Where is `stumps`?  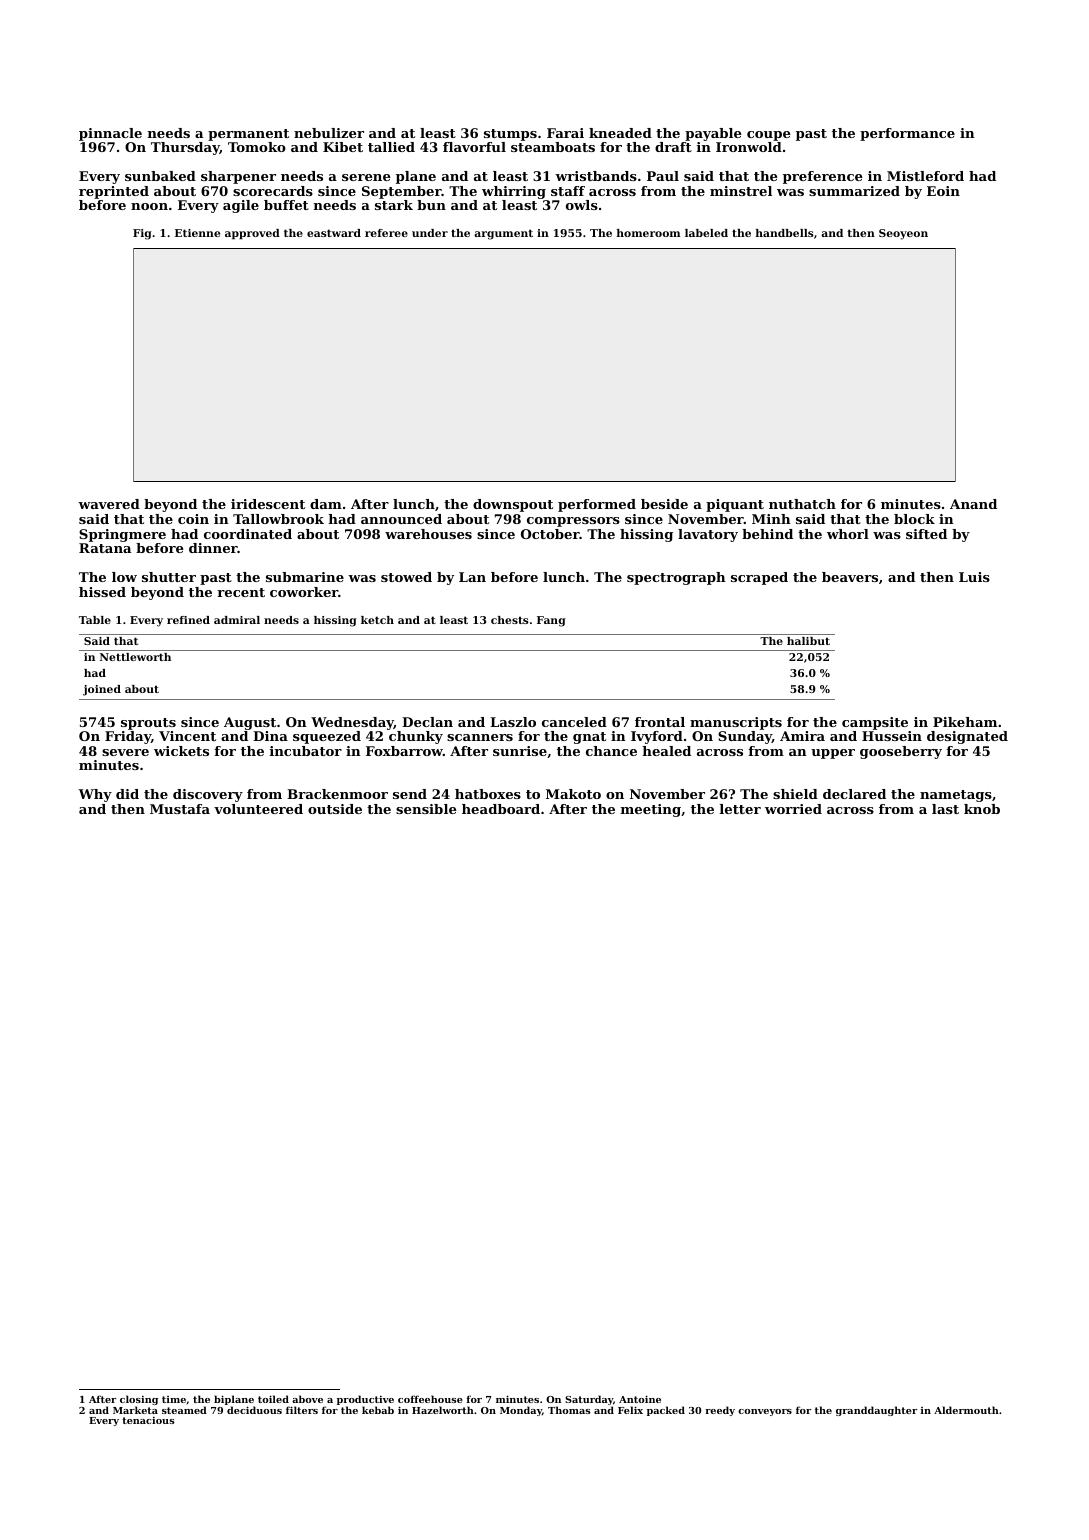
stumps is located at coordinates (510, 135).
